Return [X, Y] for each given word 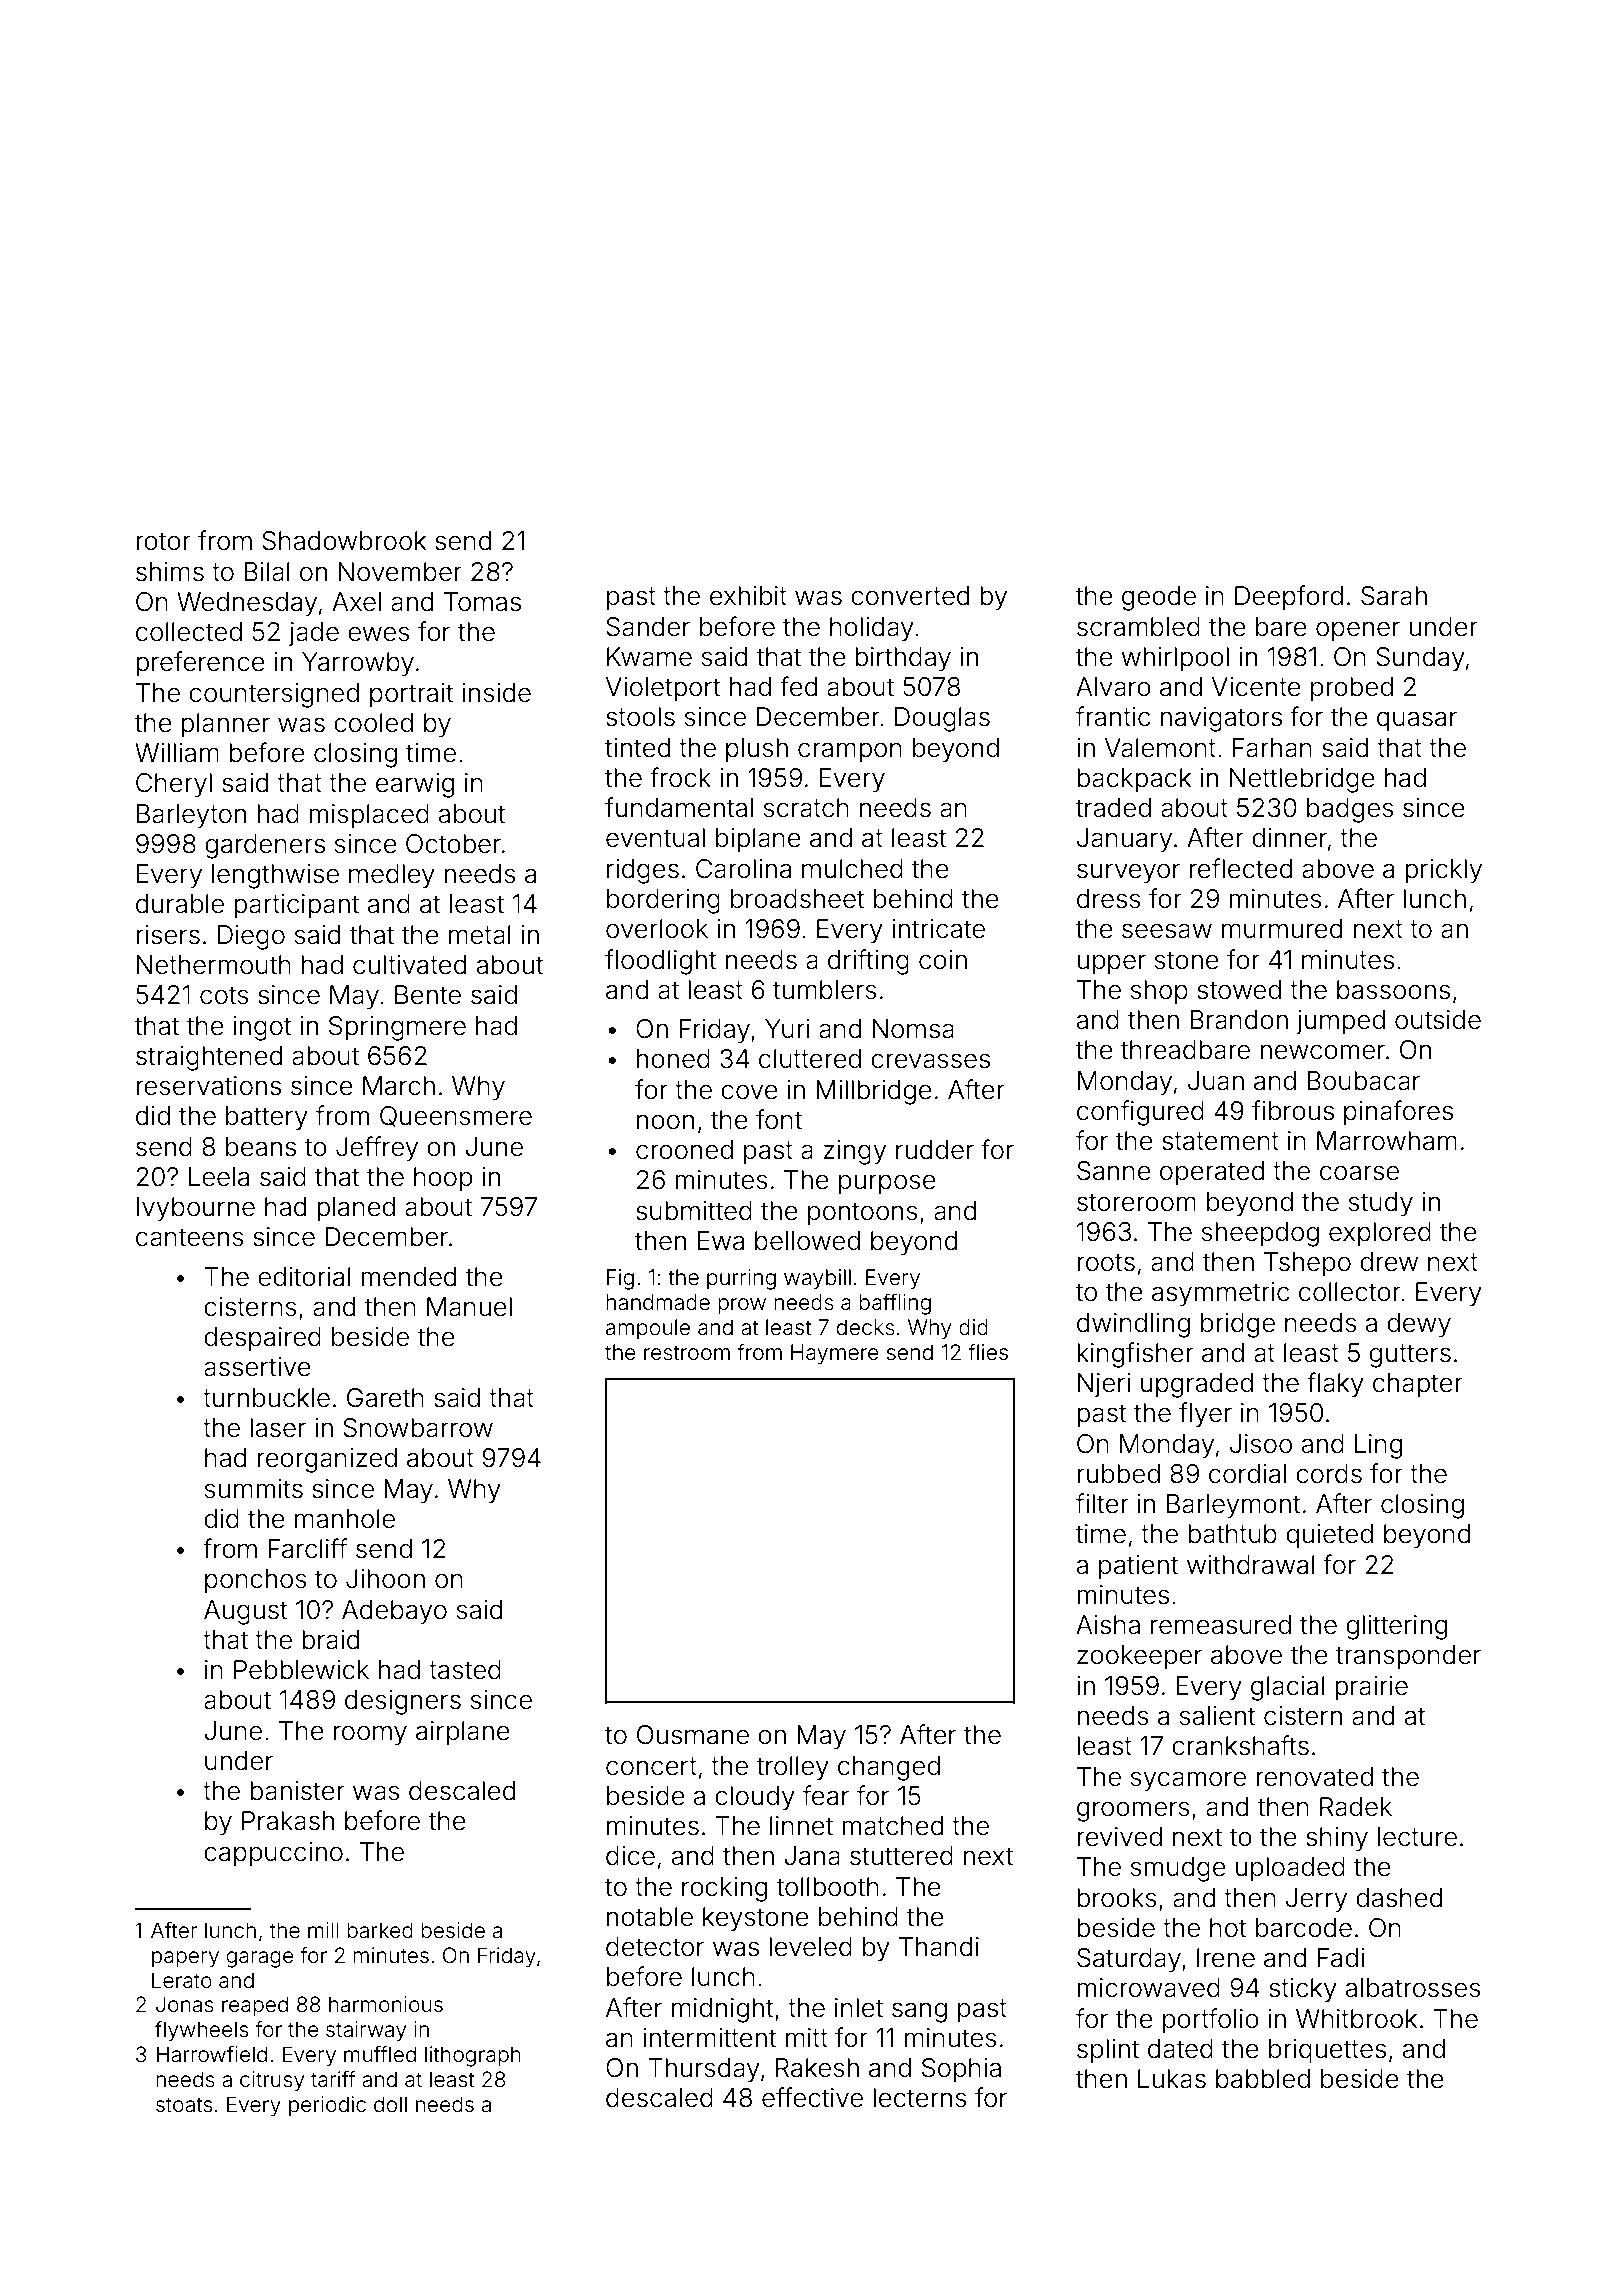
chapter [1418, 1385]
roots [1106, 1262]
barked [380, 1930]
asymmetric [1220, 1294]
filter [1102, 1503]
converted [910, 596]
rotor [163, 541]
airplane [463, 1733]
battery [267, 1118]
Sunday [1420, 659]
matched [892, 1826]
